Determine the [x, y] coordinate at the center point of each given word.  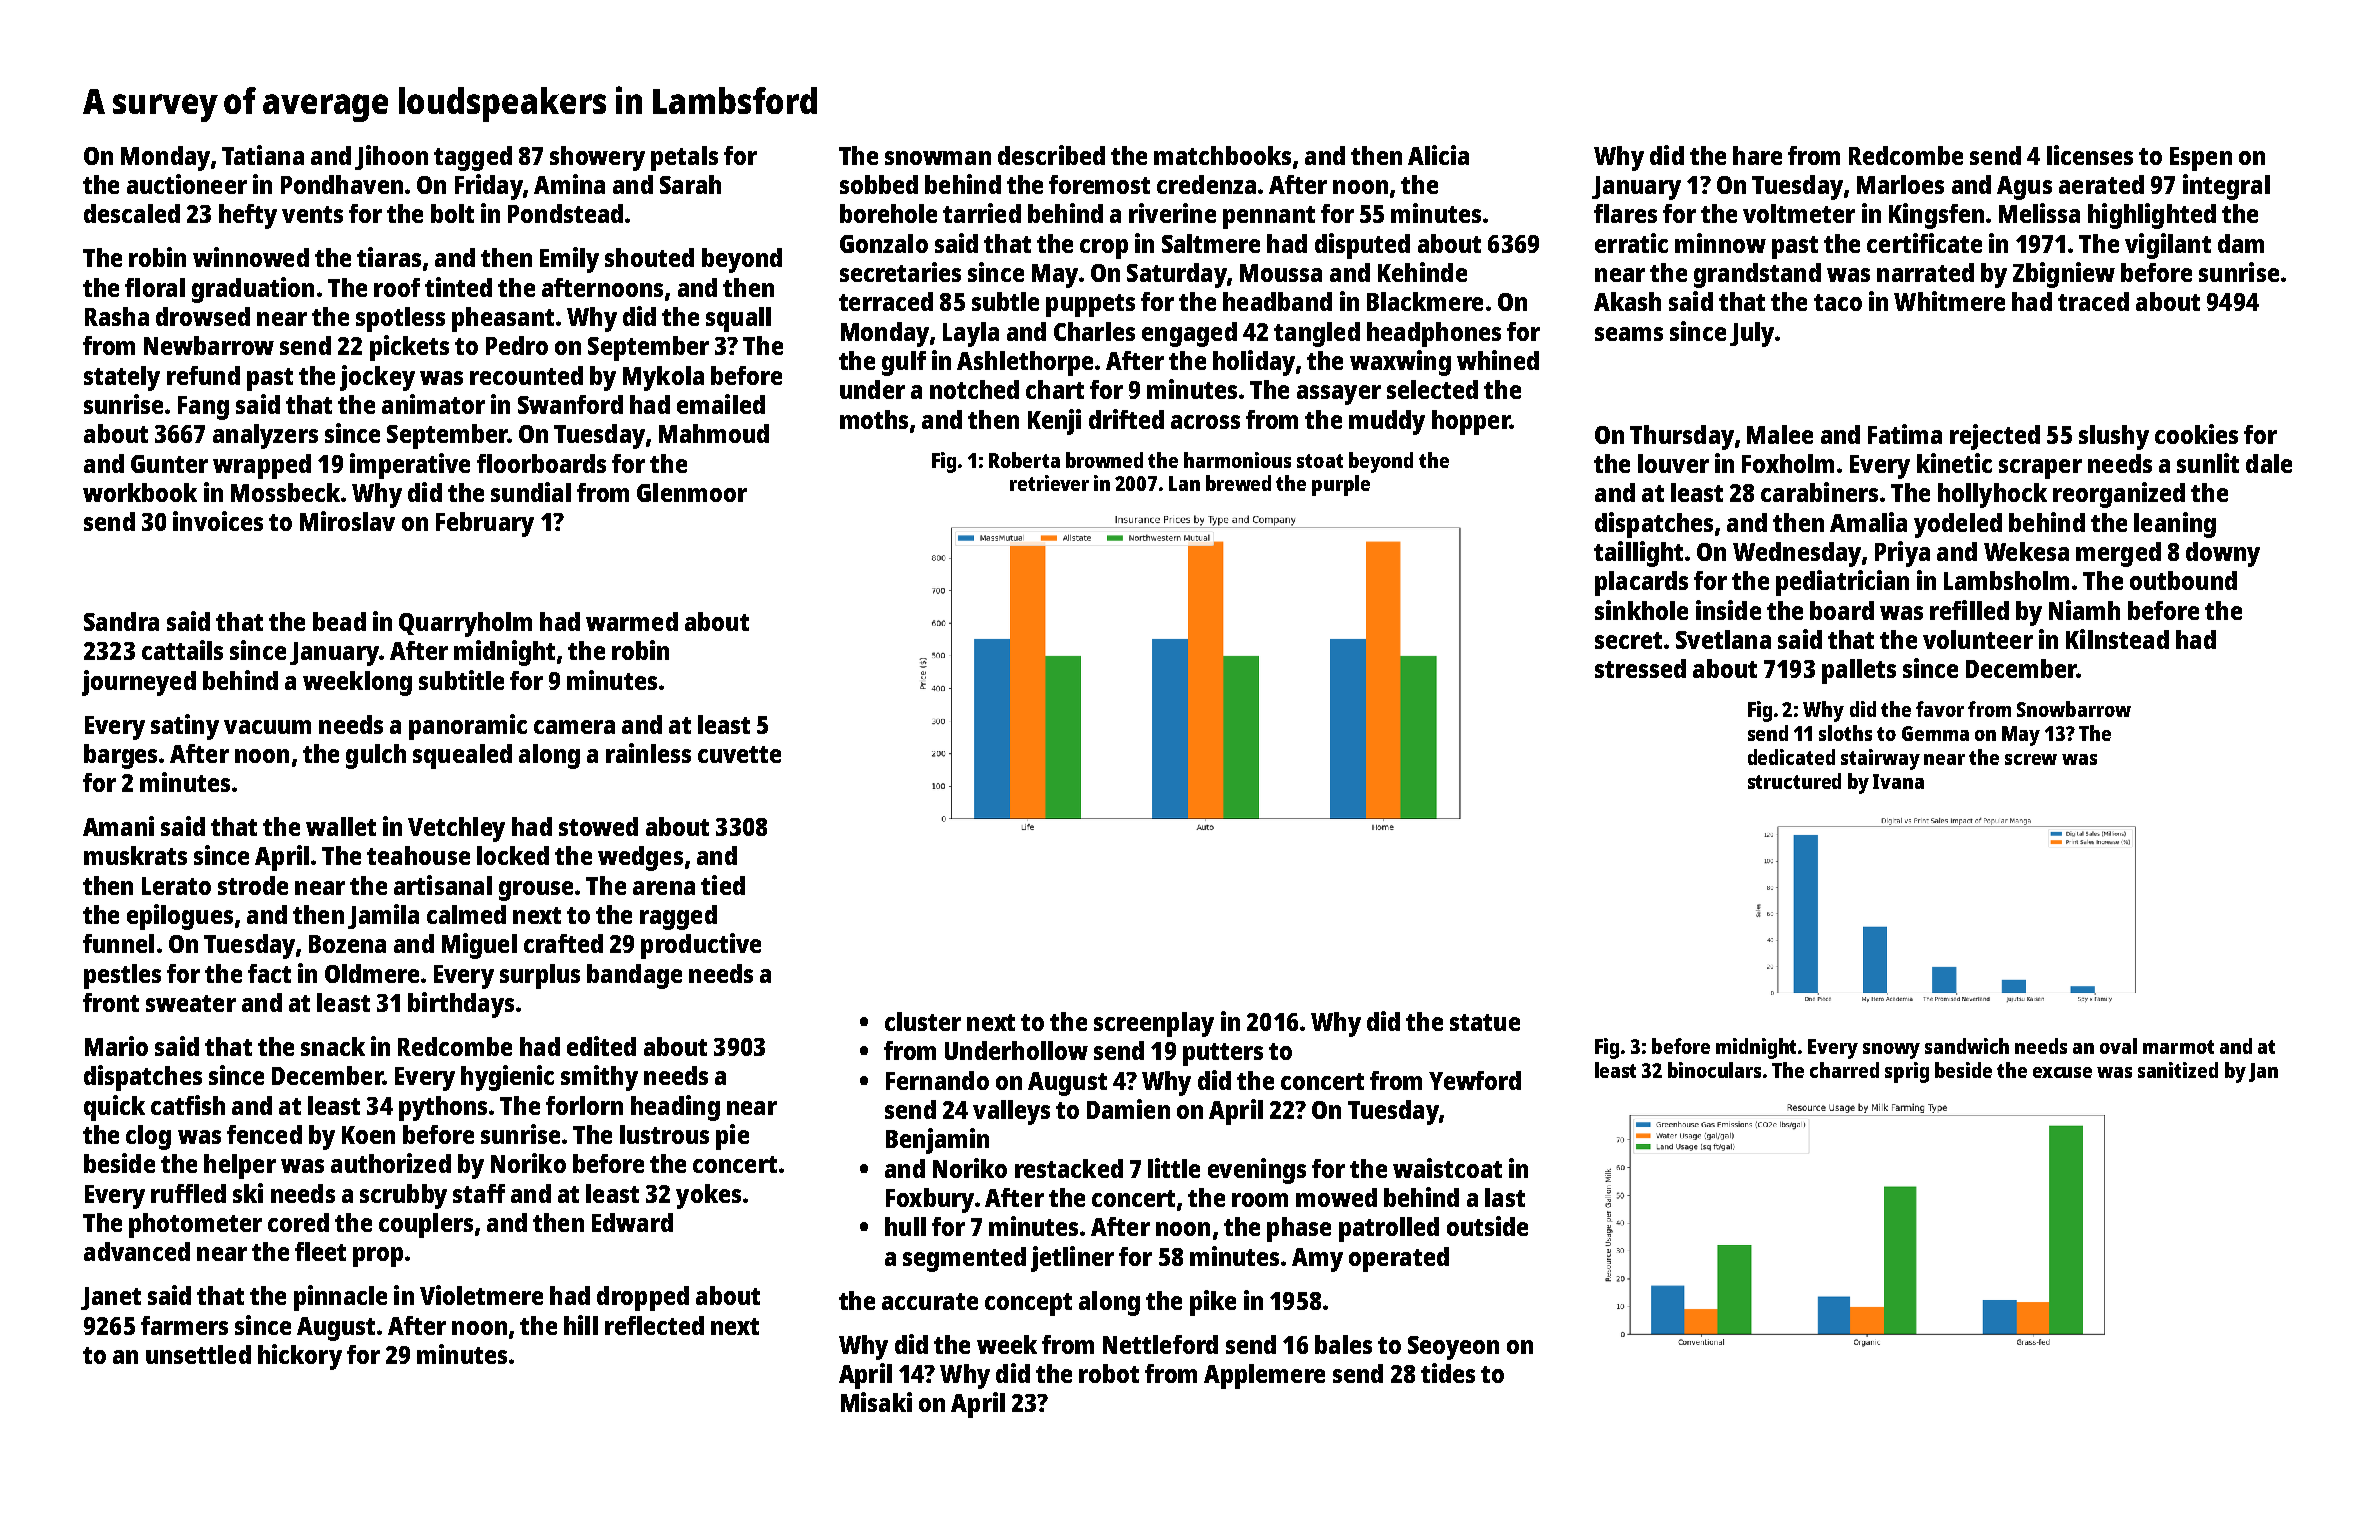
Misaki [876, 1402]
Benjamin [937, 1141]
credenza [1206, 184]
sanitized [2178, 1070]
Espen [2201, 159]
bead [339, 621]
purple [1341, 485]
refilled [1969, 610]
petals [684, 158]
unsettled [198, 1354]
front [111, 1002]
